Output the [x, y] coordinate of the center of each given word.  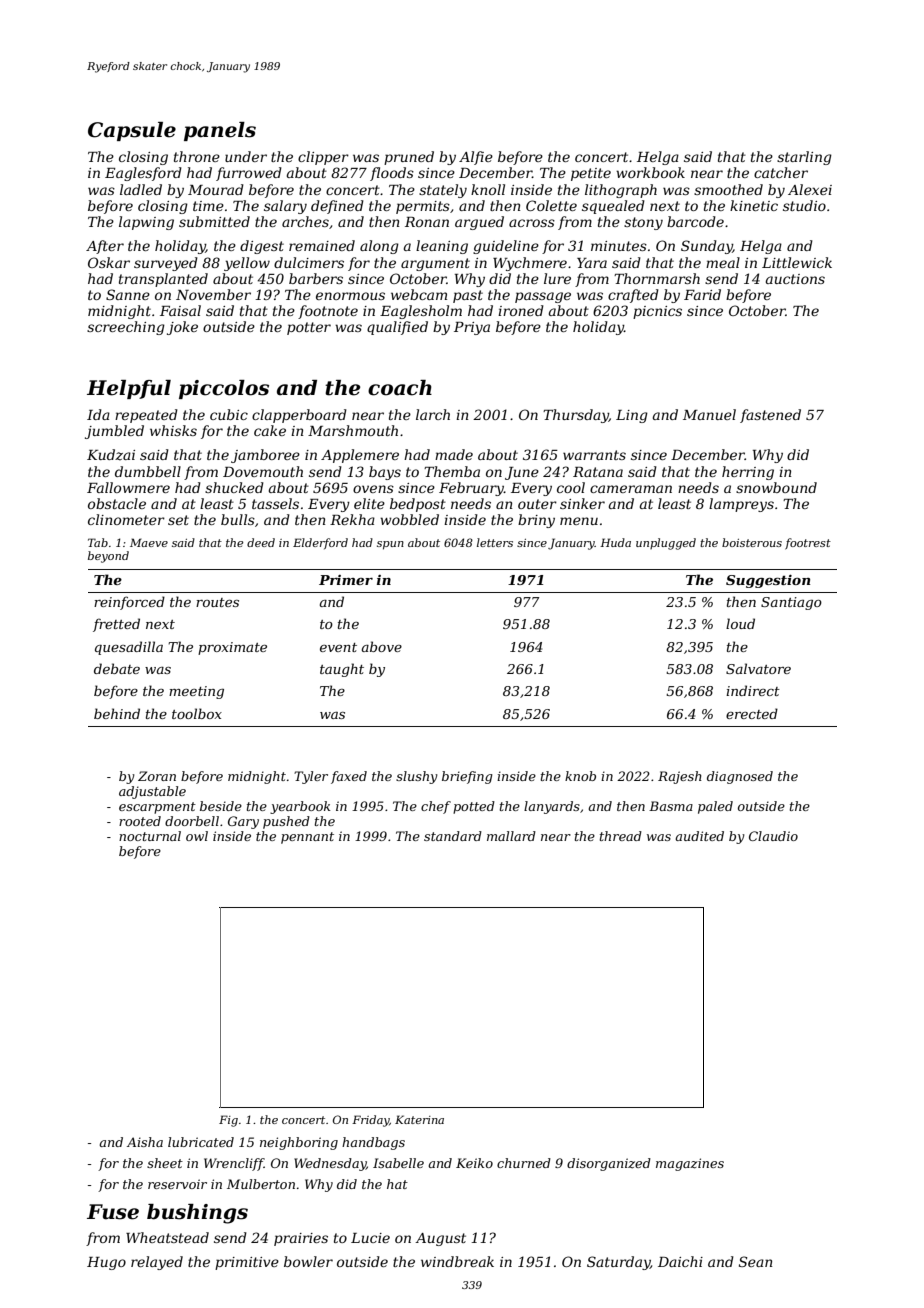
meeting [196, 692]
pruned [409, 158]
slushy [417, 777]
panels [220, 131]
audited [699, 836]
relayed [157, 1263]
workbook [650, 172]
